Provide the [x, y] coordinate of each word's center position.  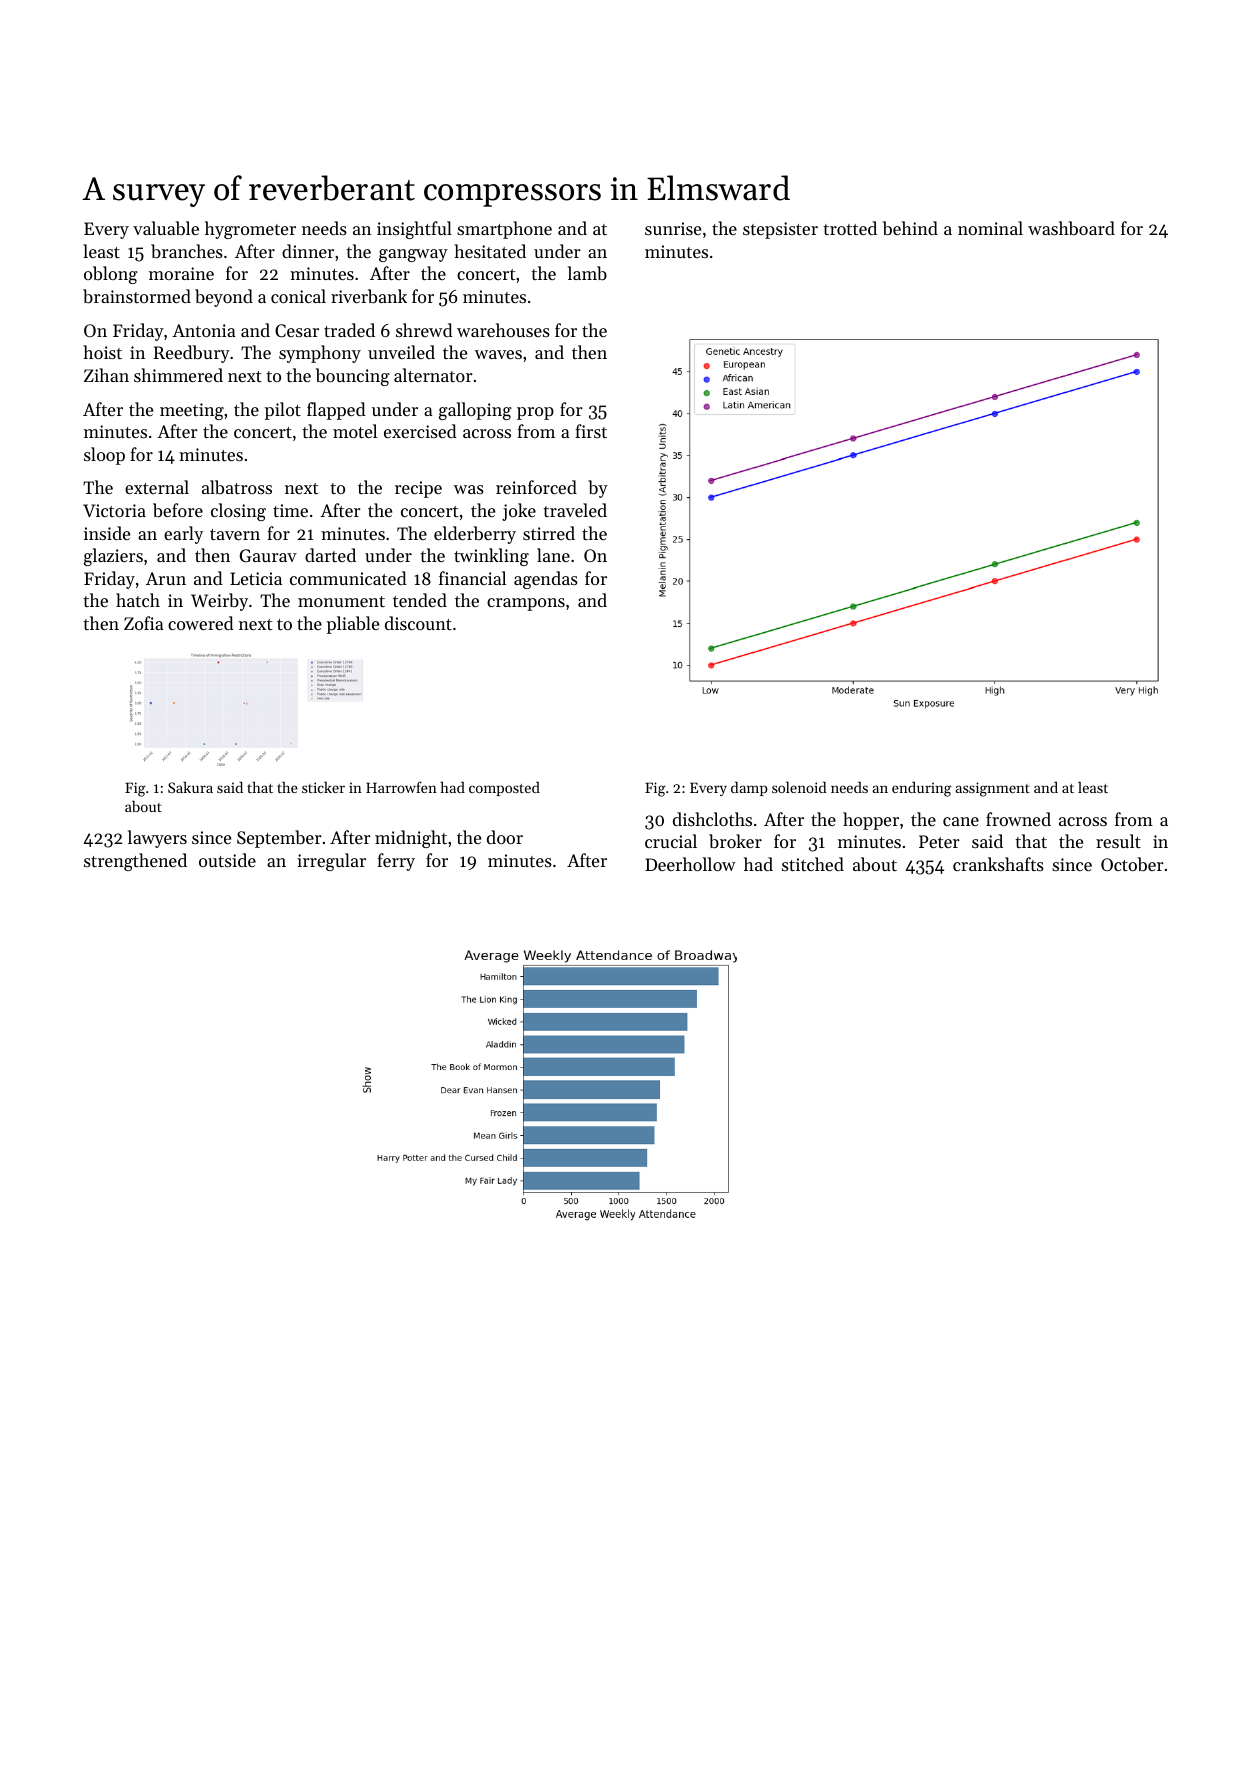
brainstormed [137, 296]
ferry [396, 862]
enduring [922, 789]
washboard [1071, 228]
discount [418, 623]
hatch [138, 600]
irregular [331, 862]
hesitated [490, 251]
